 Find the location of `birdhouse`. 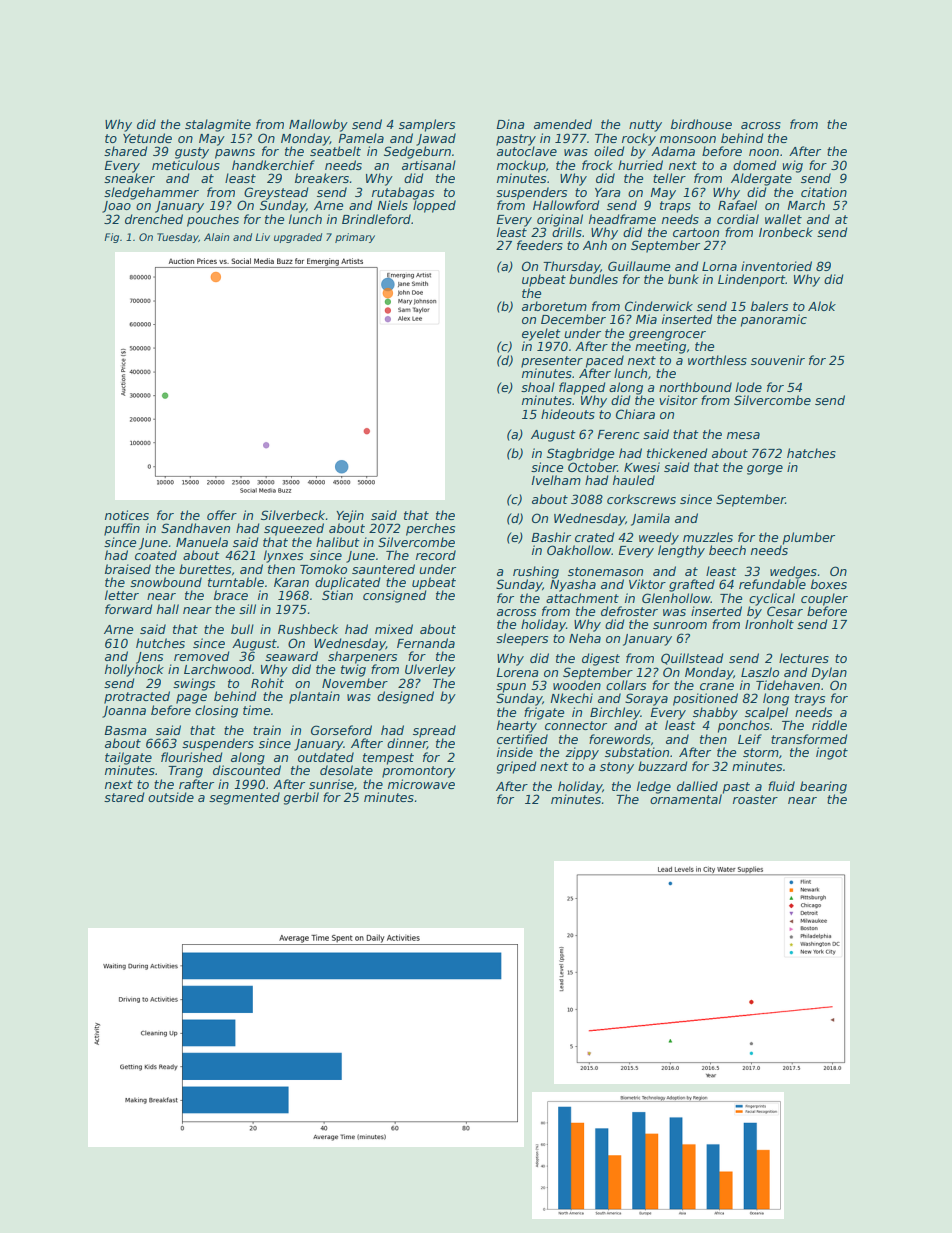

birdhouse is located at coordinates (701, 124).
